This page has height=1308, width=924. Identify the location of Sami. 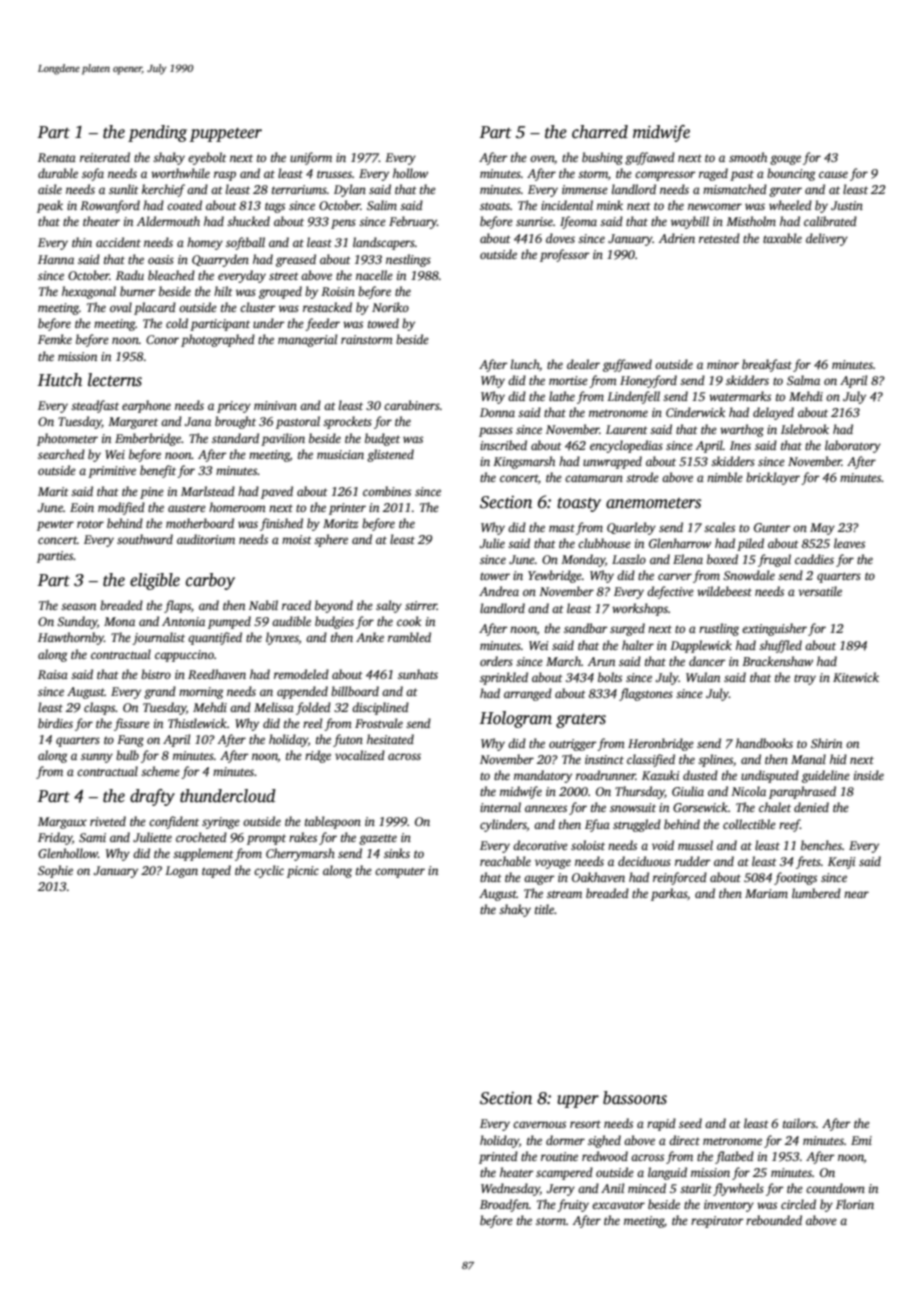
(92, 837).
